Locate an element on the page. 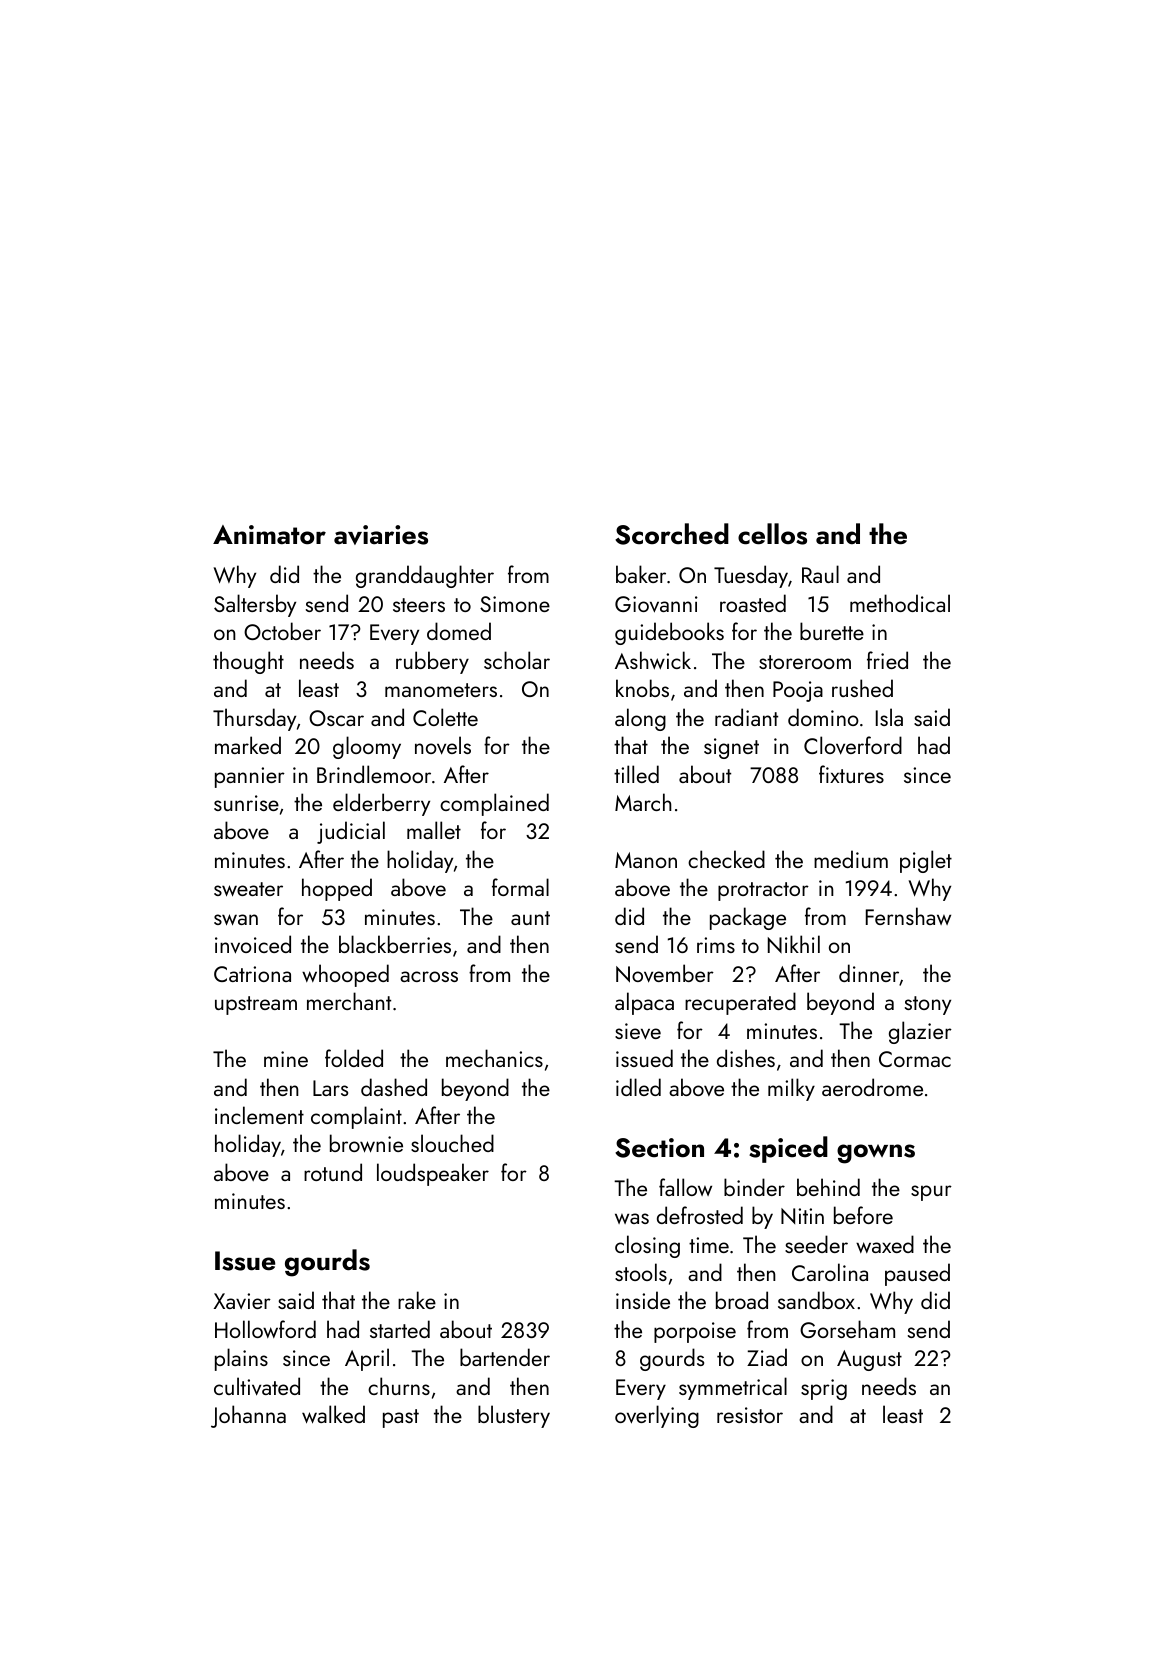  time is located at coordinates (709, 1245).
